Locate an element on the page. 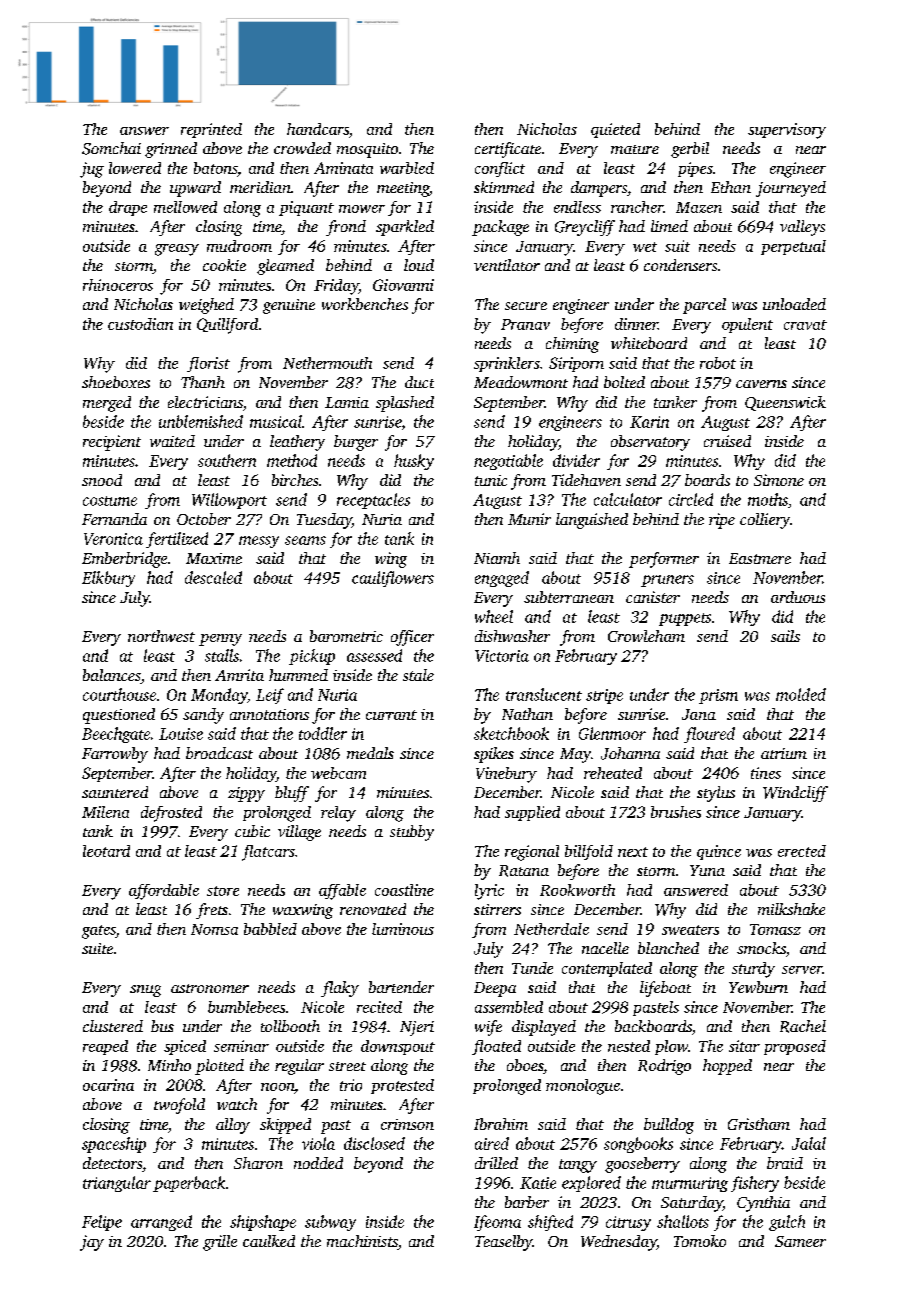 This image has width=908, height=1316. hopped is located at coordinates (727, 1067).
